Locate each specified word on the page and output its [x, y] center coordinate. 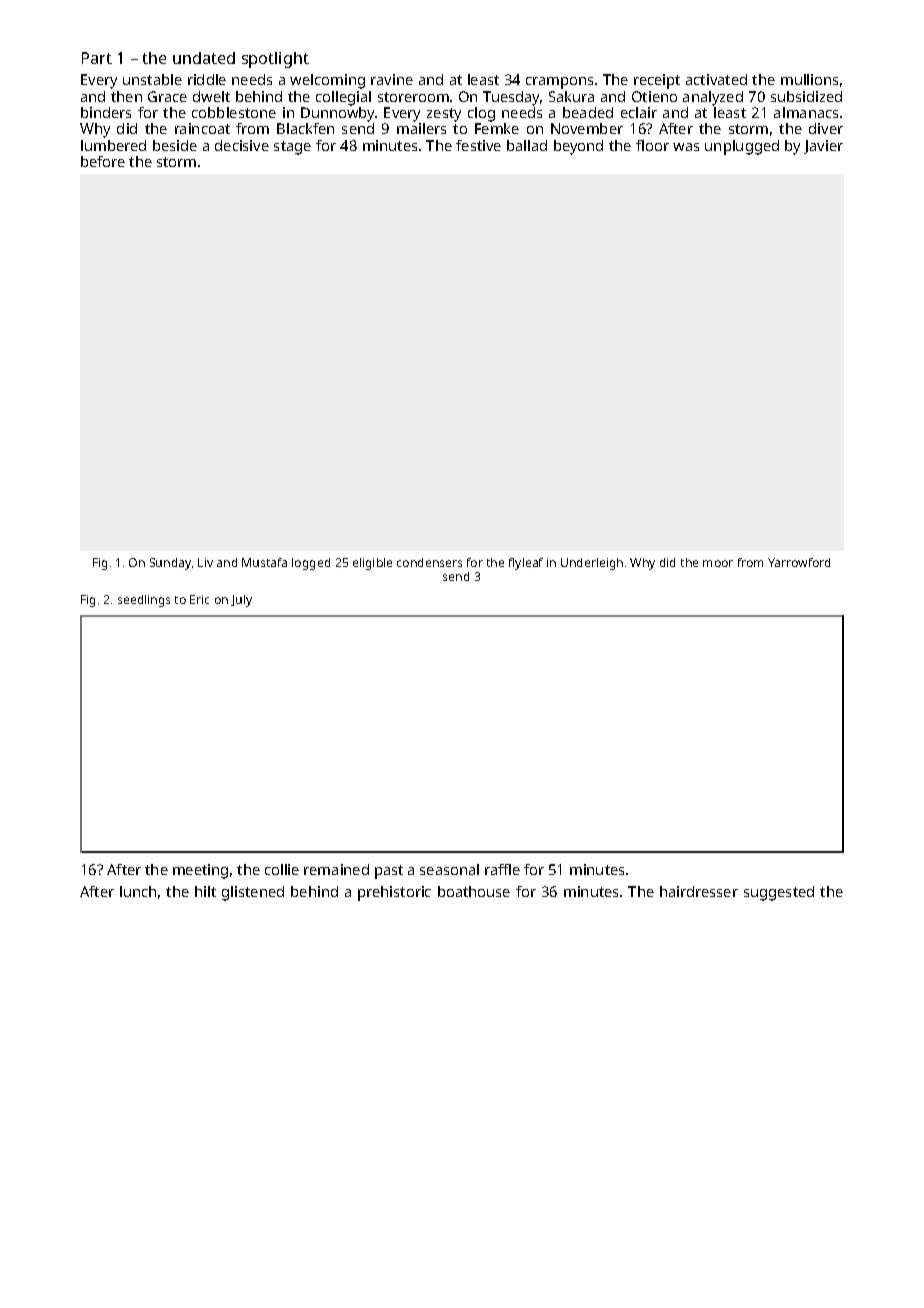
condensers [429, 562]
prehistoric [394, 893]
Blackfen [305, 128]
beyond [578, 147]
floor [652, 145]
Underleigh [592, 564]
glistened [253, 893]
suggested [779, 893]
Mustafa [264, 562]
